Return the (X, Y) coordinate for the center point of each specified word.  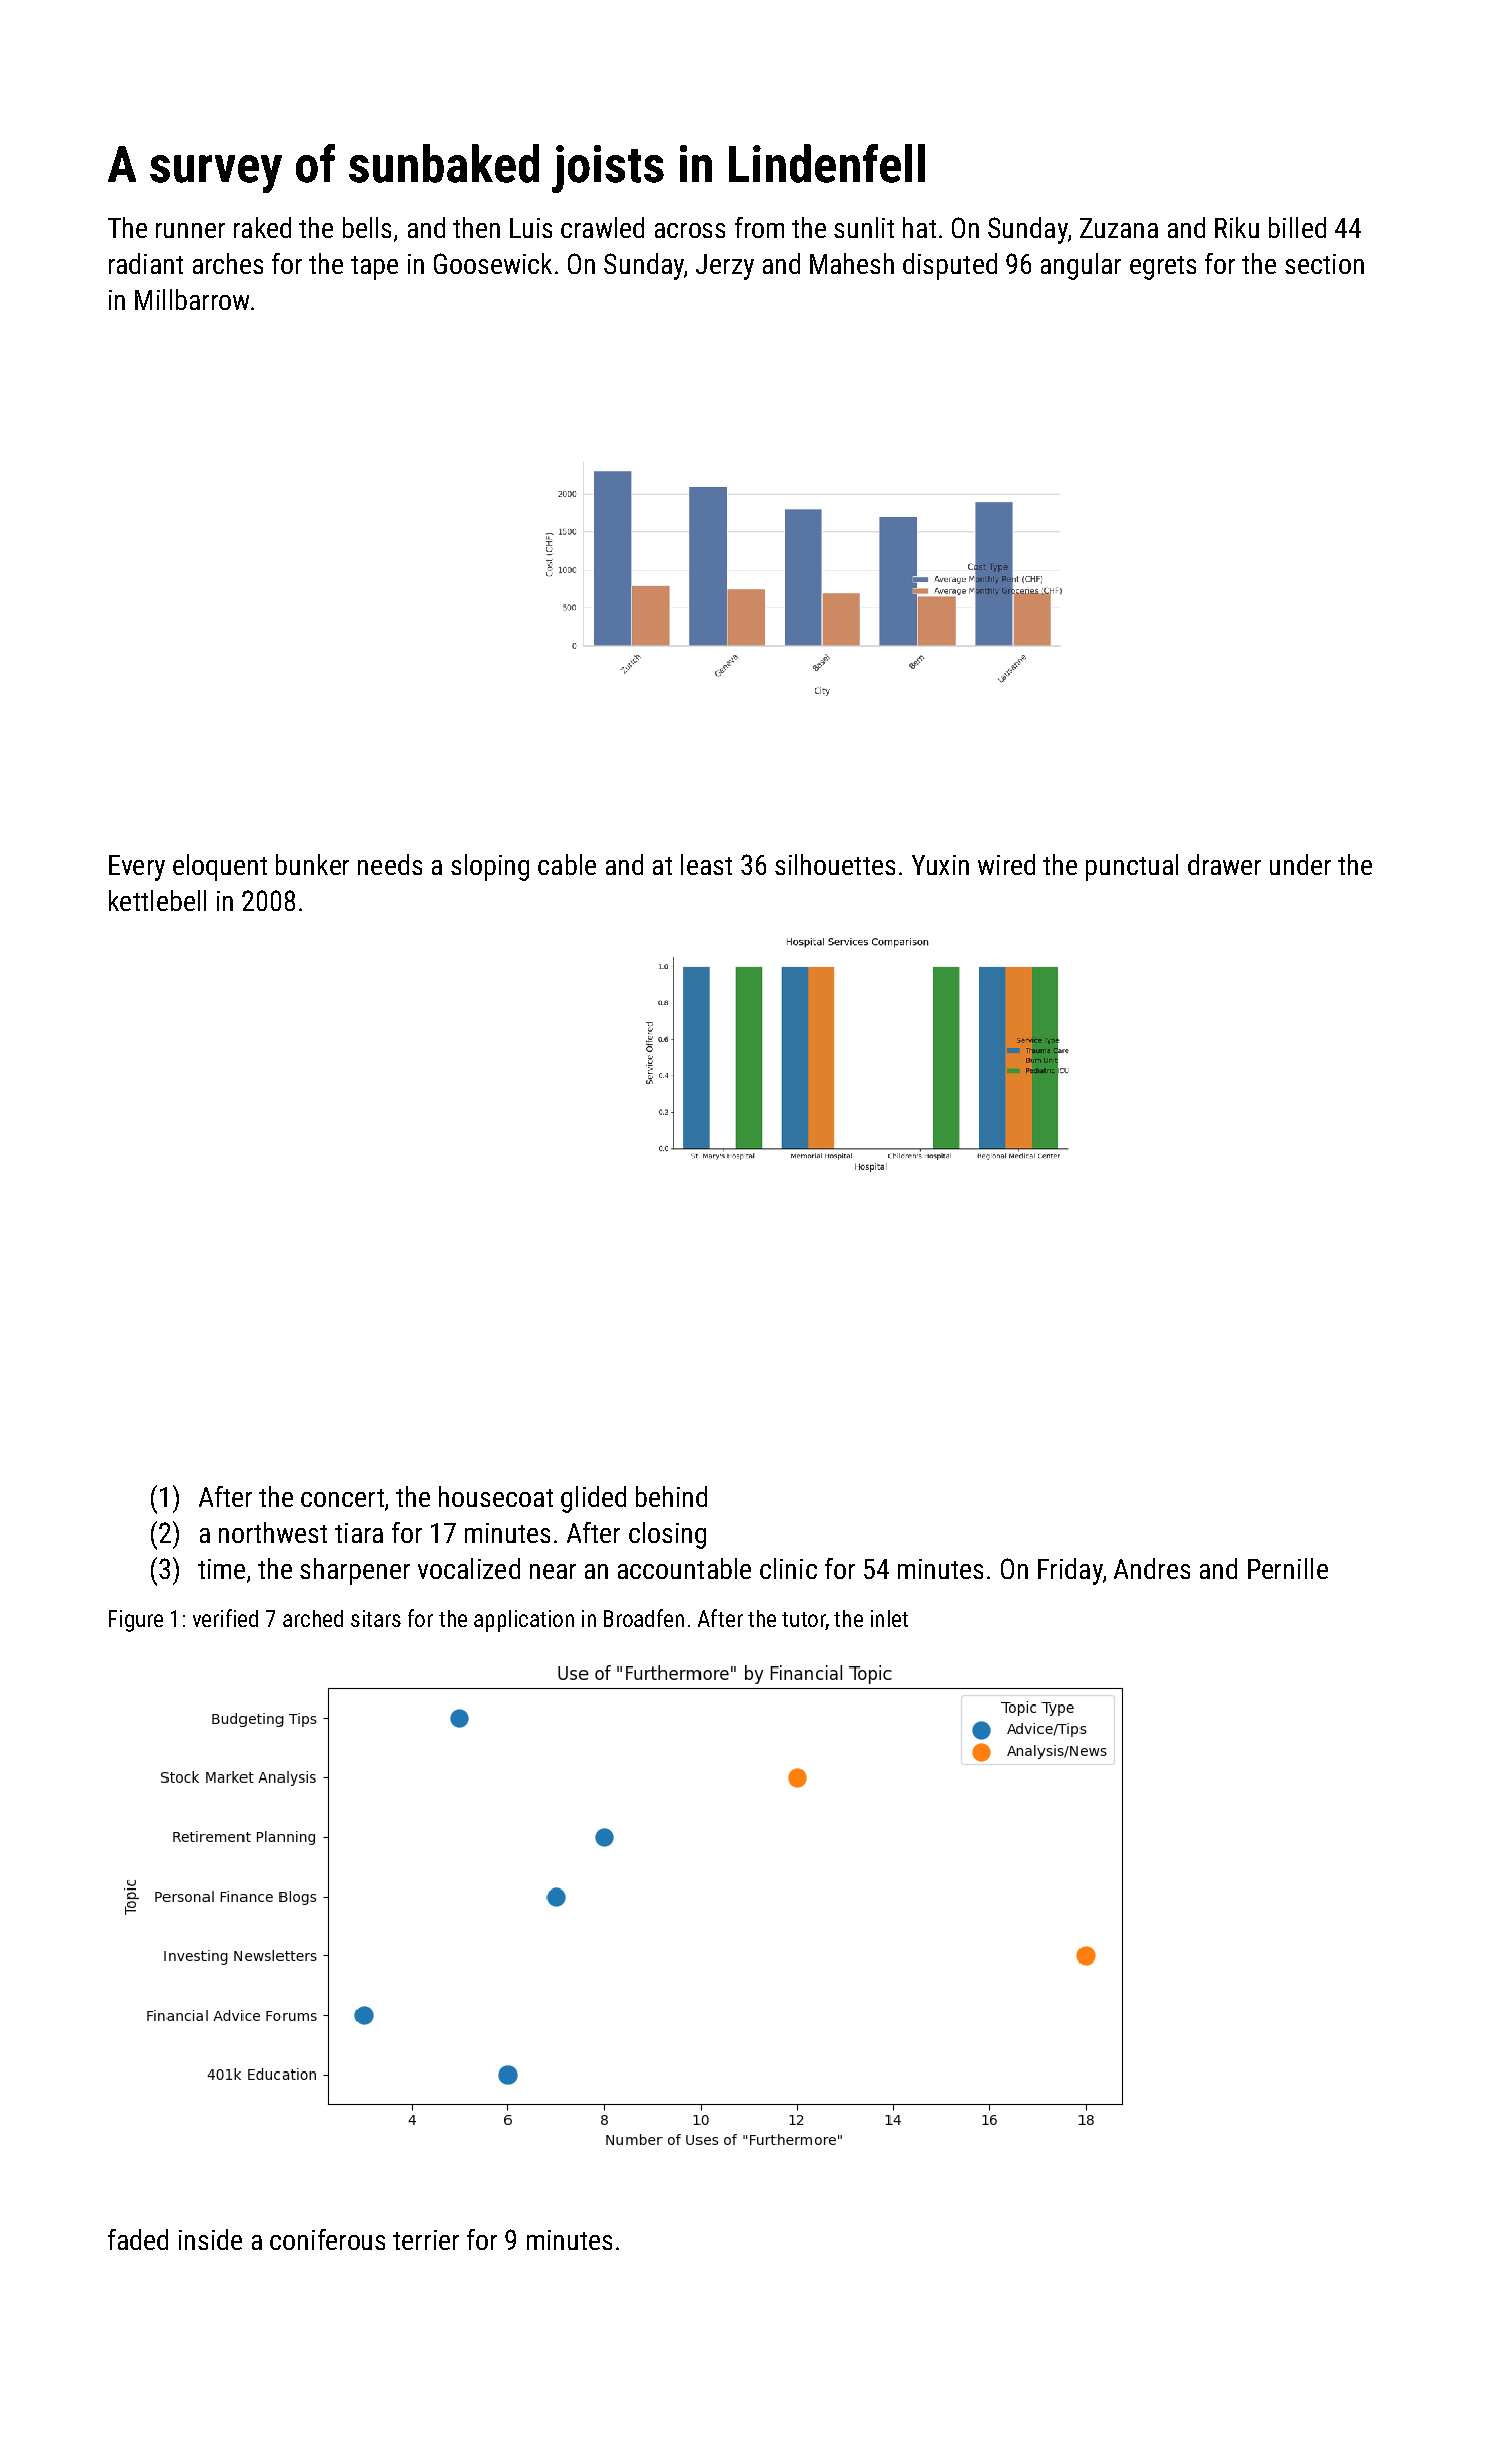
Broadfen (644, 1618)
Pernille (1288, 1568)
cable (567, 864)
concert (342, 1498)
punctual (1132, 867)
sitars (376, 1618)
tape (374, 268)
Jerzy (725, 267)
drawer (1224, 864)
